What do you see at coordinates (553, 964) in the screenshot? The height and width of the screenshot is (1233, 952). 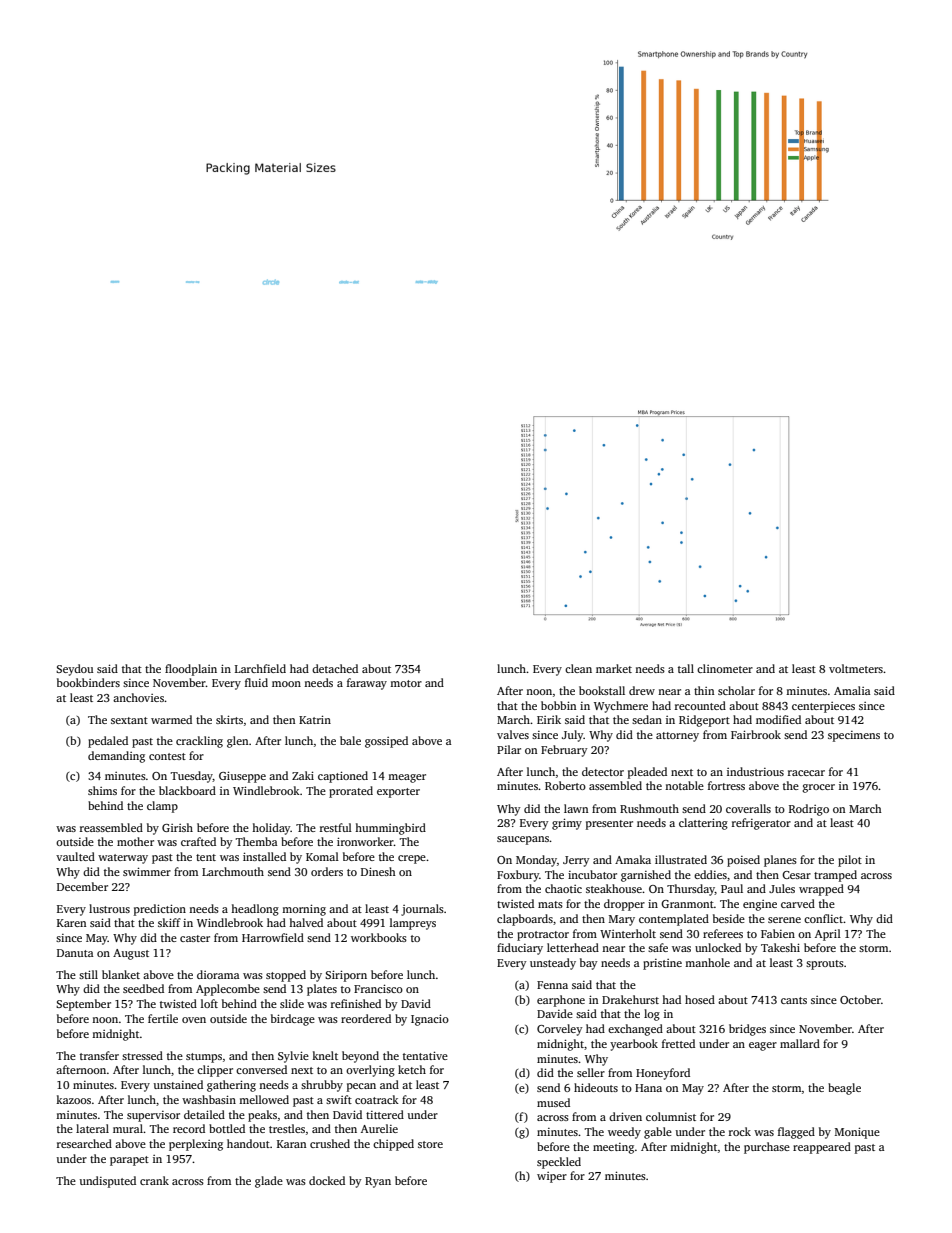 I see `unsteady` at bounding box center [553, 964].
